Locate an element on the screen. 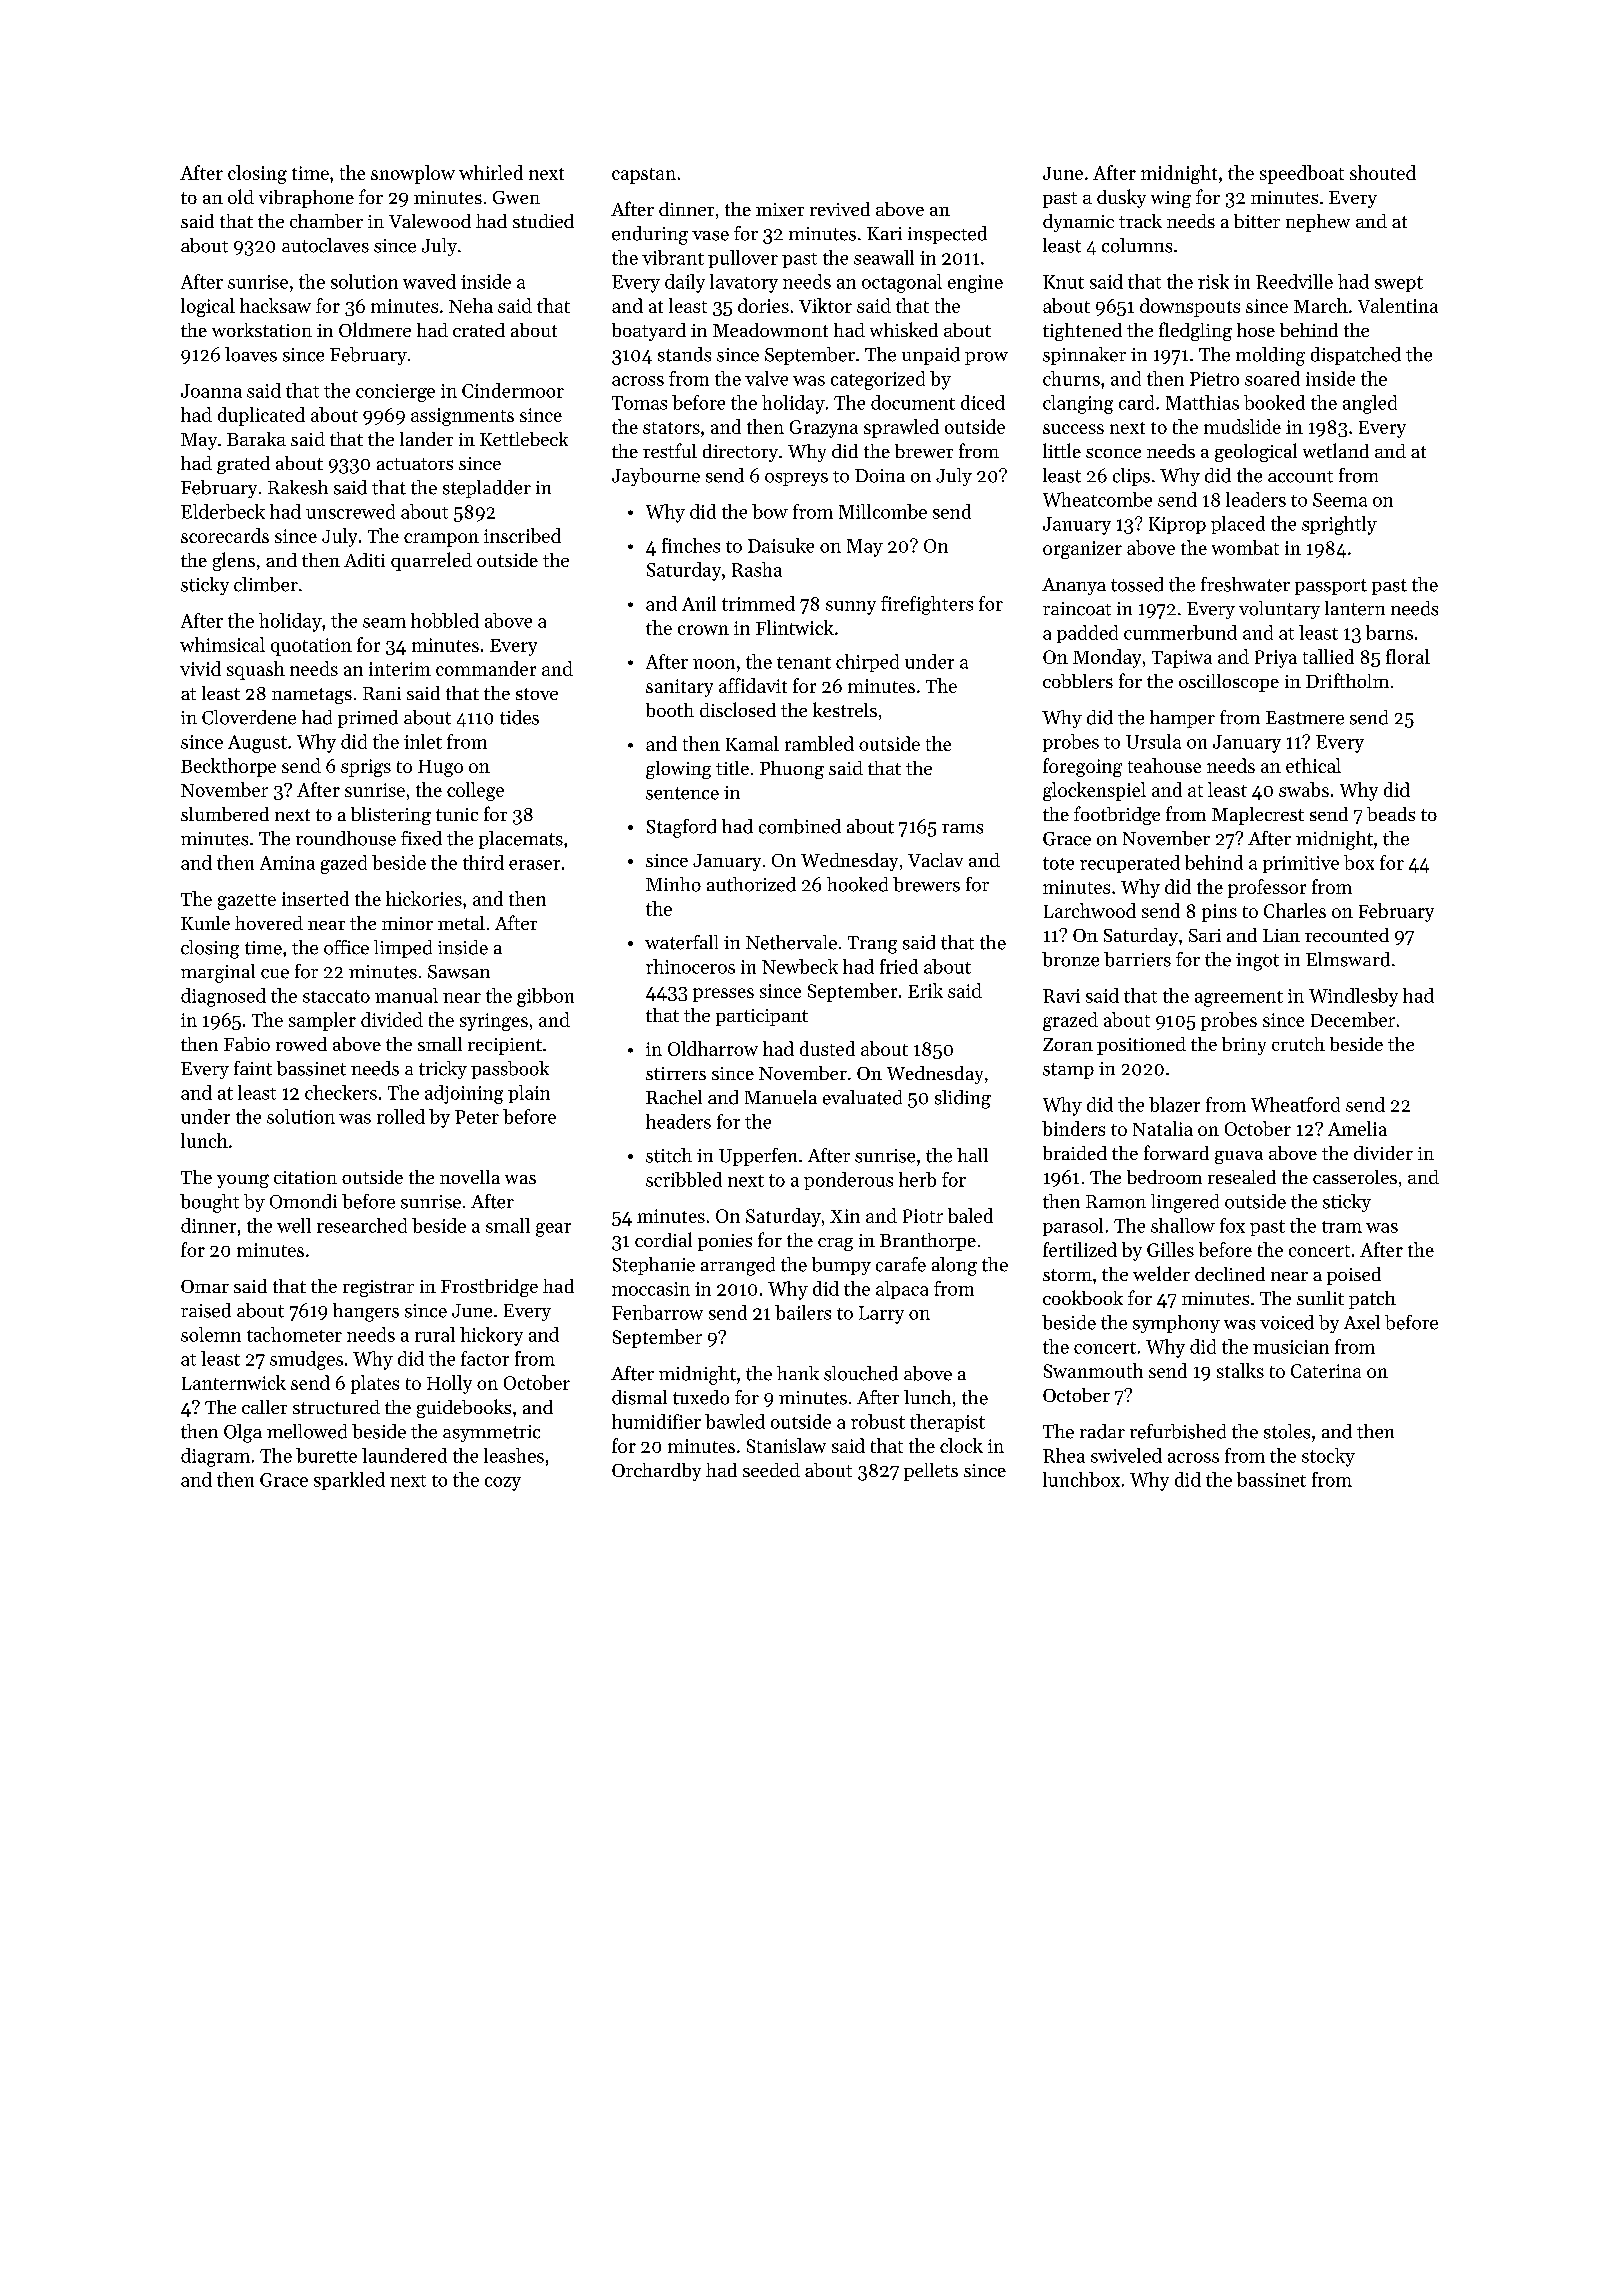 The image size is (1620, 2292). scribbled is located at coordinates (684, 1179).
